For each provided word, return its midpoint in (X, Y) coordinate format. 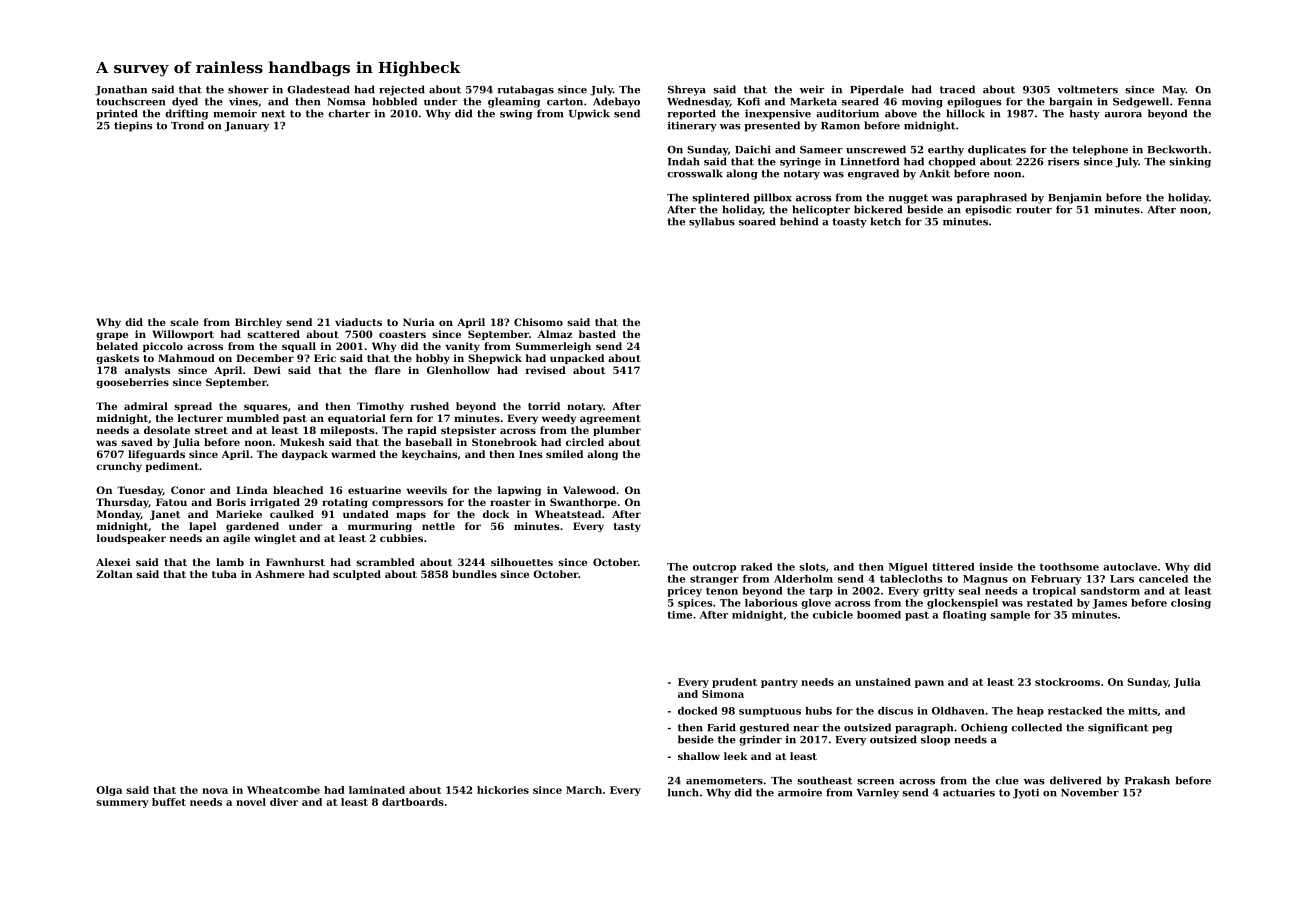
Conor (188, 490)
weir (812, 89)
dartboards (413, 802)
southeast (824, 780)
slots (812, 567)
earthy (946, 150)
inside (996, 567)
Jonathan (121, 90)
